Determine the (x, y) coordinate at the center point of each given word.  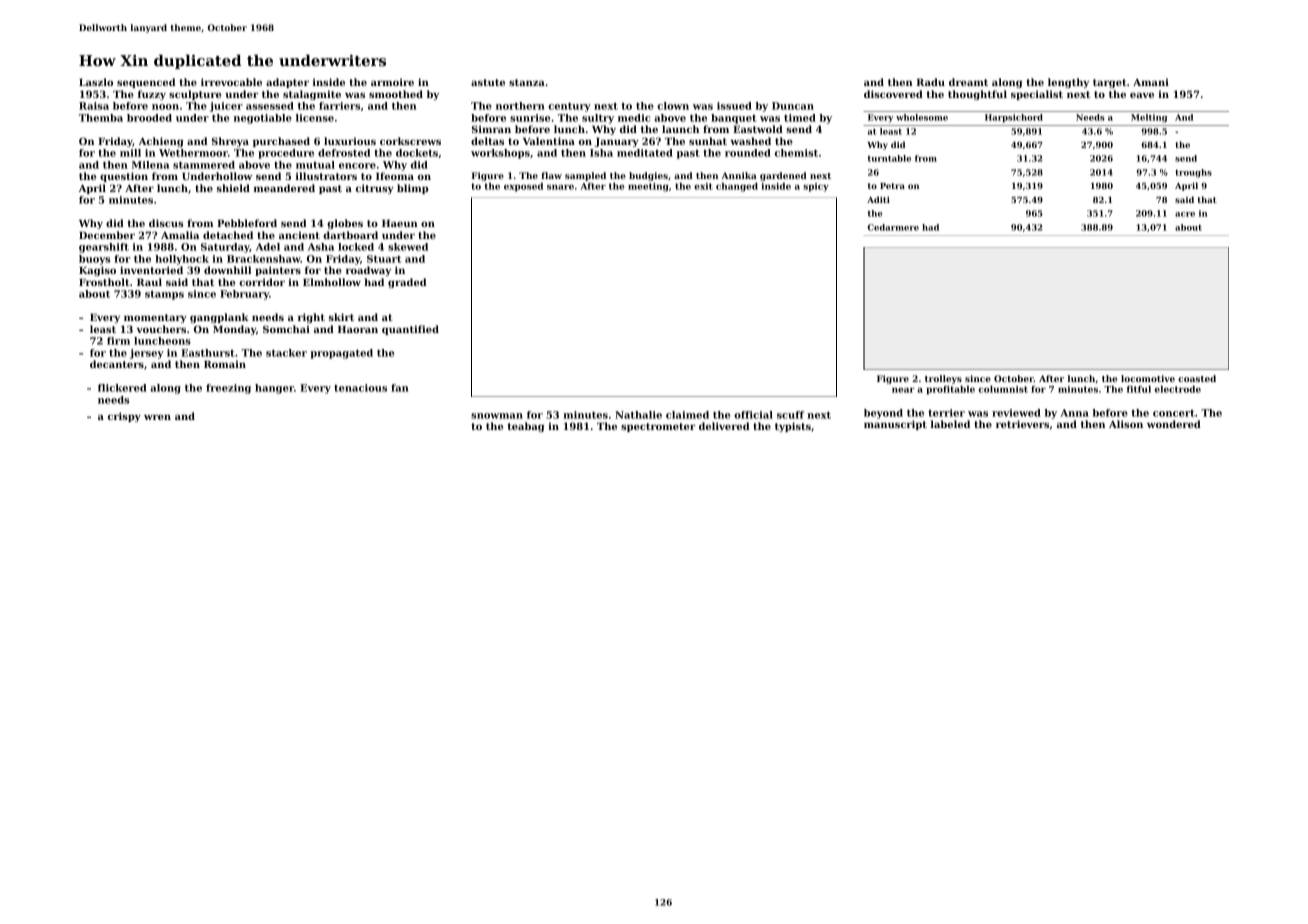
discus (166, 223)
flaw (551, 175)
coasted (1197, 378)
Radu (931, 82)
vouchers (161, 329)
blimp (413, 189)
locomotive (1148, 378)
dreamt (968, 82)
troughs (1193, 173)
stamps (164, 295)
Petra (892, 186)
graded (407, 283)
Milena (150, 165)
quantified (410, 330)
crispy (124, 417)
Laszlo (96, 82)
